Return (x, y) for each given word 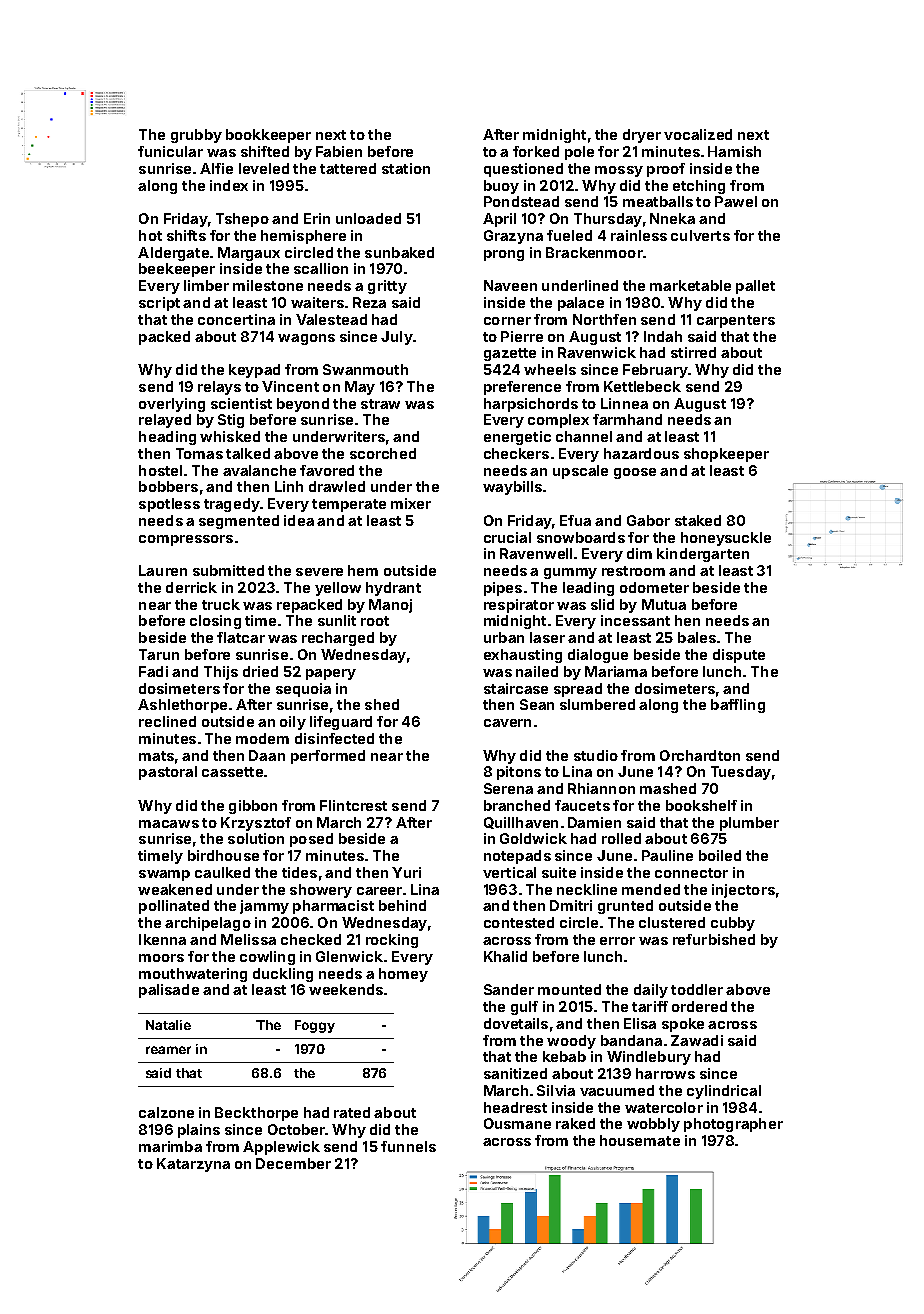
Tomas (199, 453)
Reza (369, 302)
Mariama (616, 671)
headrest (515, 1107)
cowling (267, 958)
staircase (516, 688)
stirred (693, 352)
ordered (699, 1006)
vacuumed (617, 1090)
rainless (639, 235)
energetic (517, 438)
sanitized (515, 1073)
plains (199, 1131)
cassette (232, 772)
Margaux (249, 254)
